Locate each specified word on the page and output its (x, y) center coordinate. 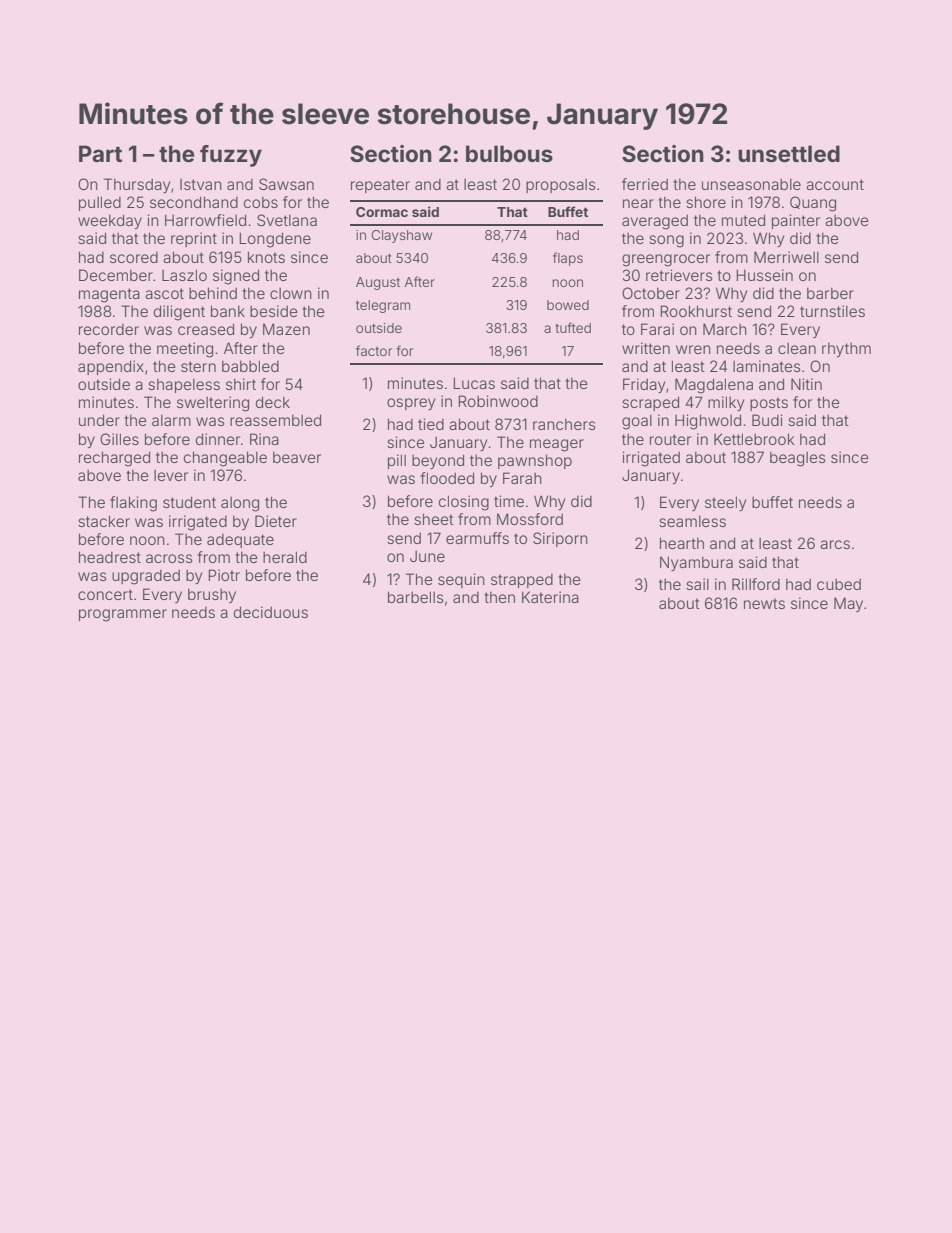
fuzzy (231, 156)
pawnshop (535, 461)
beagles (797, 459)
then (499, 597)
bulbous (509, 153)
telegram (383, 306)
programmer (123, 615)
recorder (109, 329)
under (99, 420)
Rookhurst (696, 311)
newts (764, 603)
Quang (813, 204)
